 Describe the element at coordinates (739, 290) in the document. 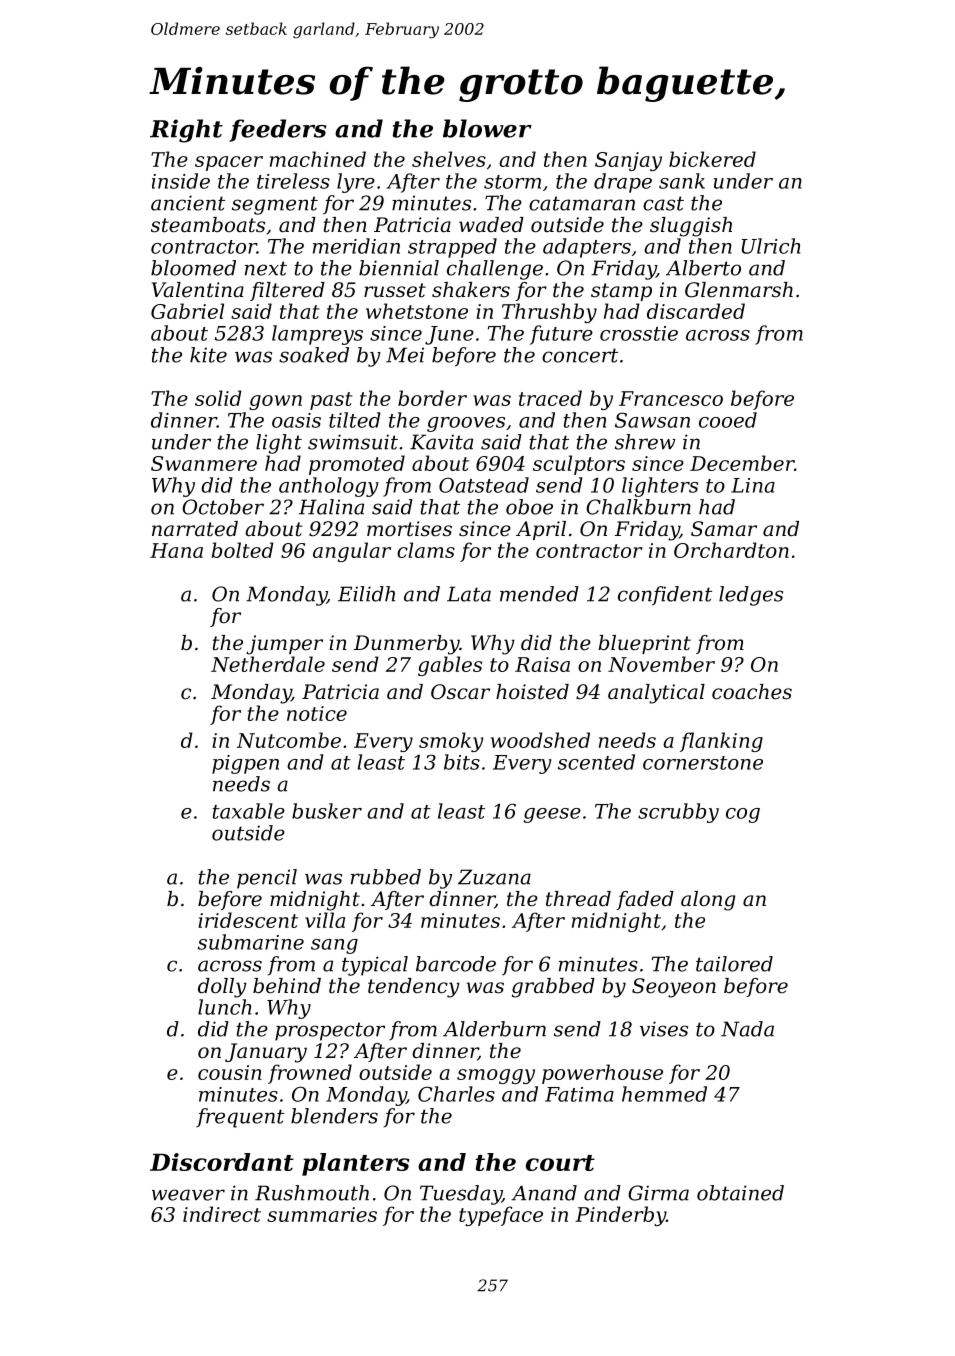

I see `Glenmarsh` at that location.
